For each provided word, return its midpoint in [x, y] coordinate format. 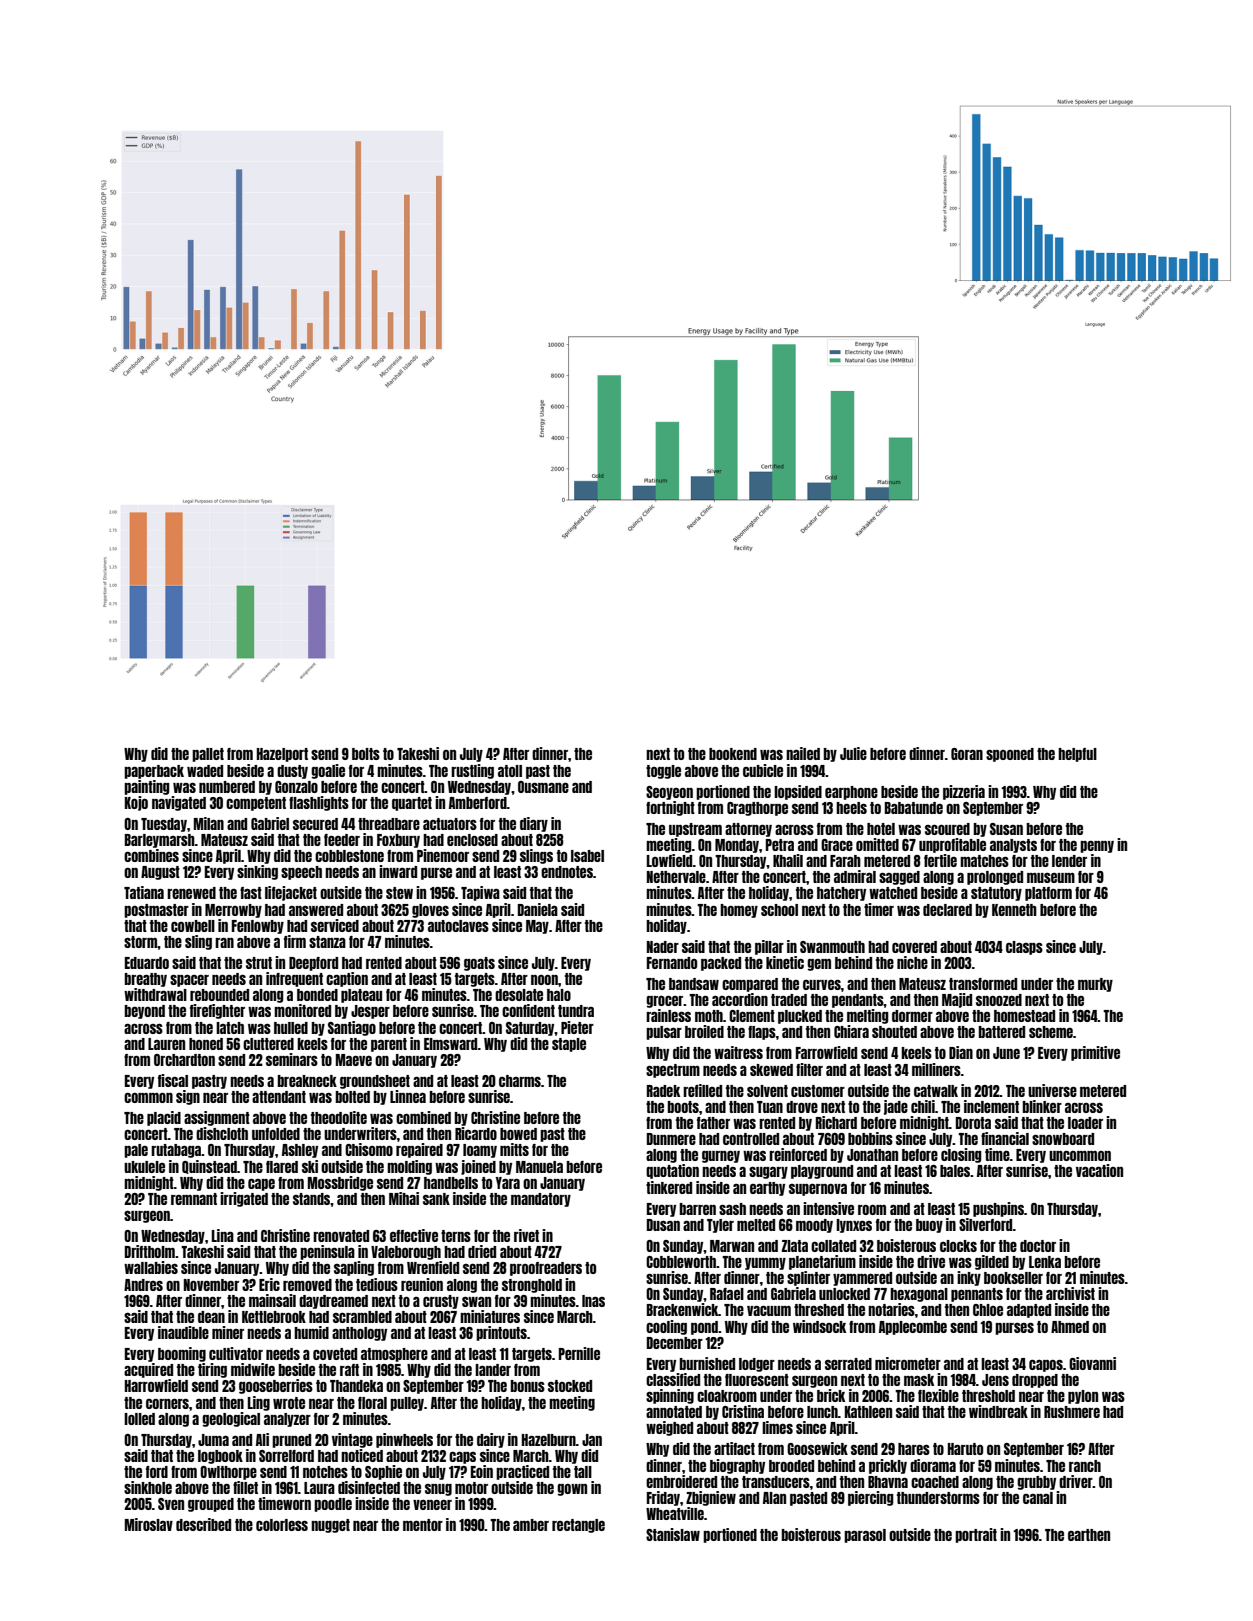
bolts [366, 754]
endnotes [567, 872]
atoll [510, 771]
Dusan [663, 1225]
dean [211, 1317]
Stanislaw [673, 1534]
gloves [430, 911]
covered [914, 947]
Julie [853, 753]
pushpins [998, 1209]
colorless [282, 1525]
